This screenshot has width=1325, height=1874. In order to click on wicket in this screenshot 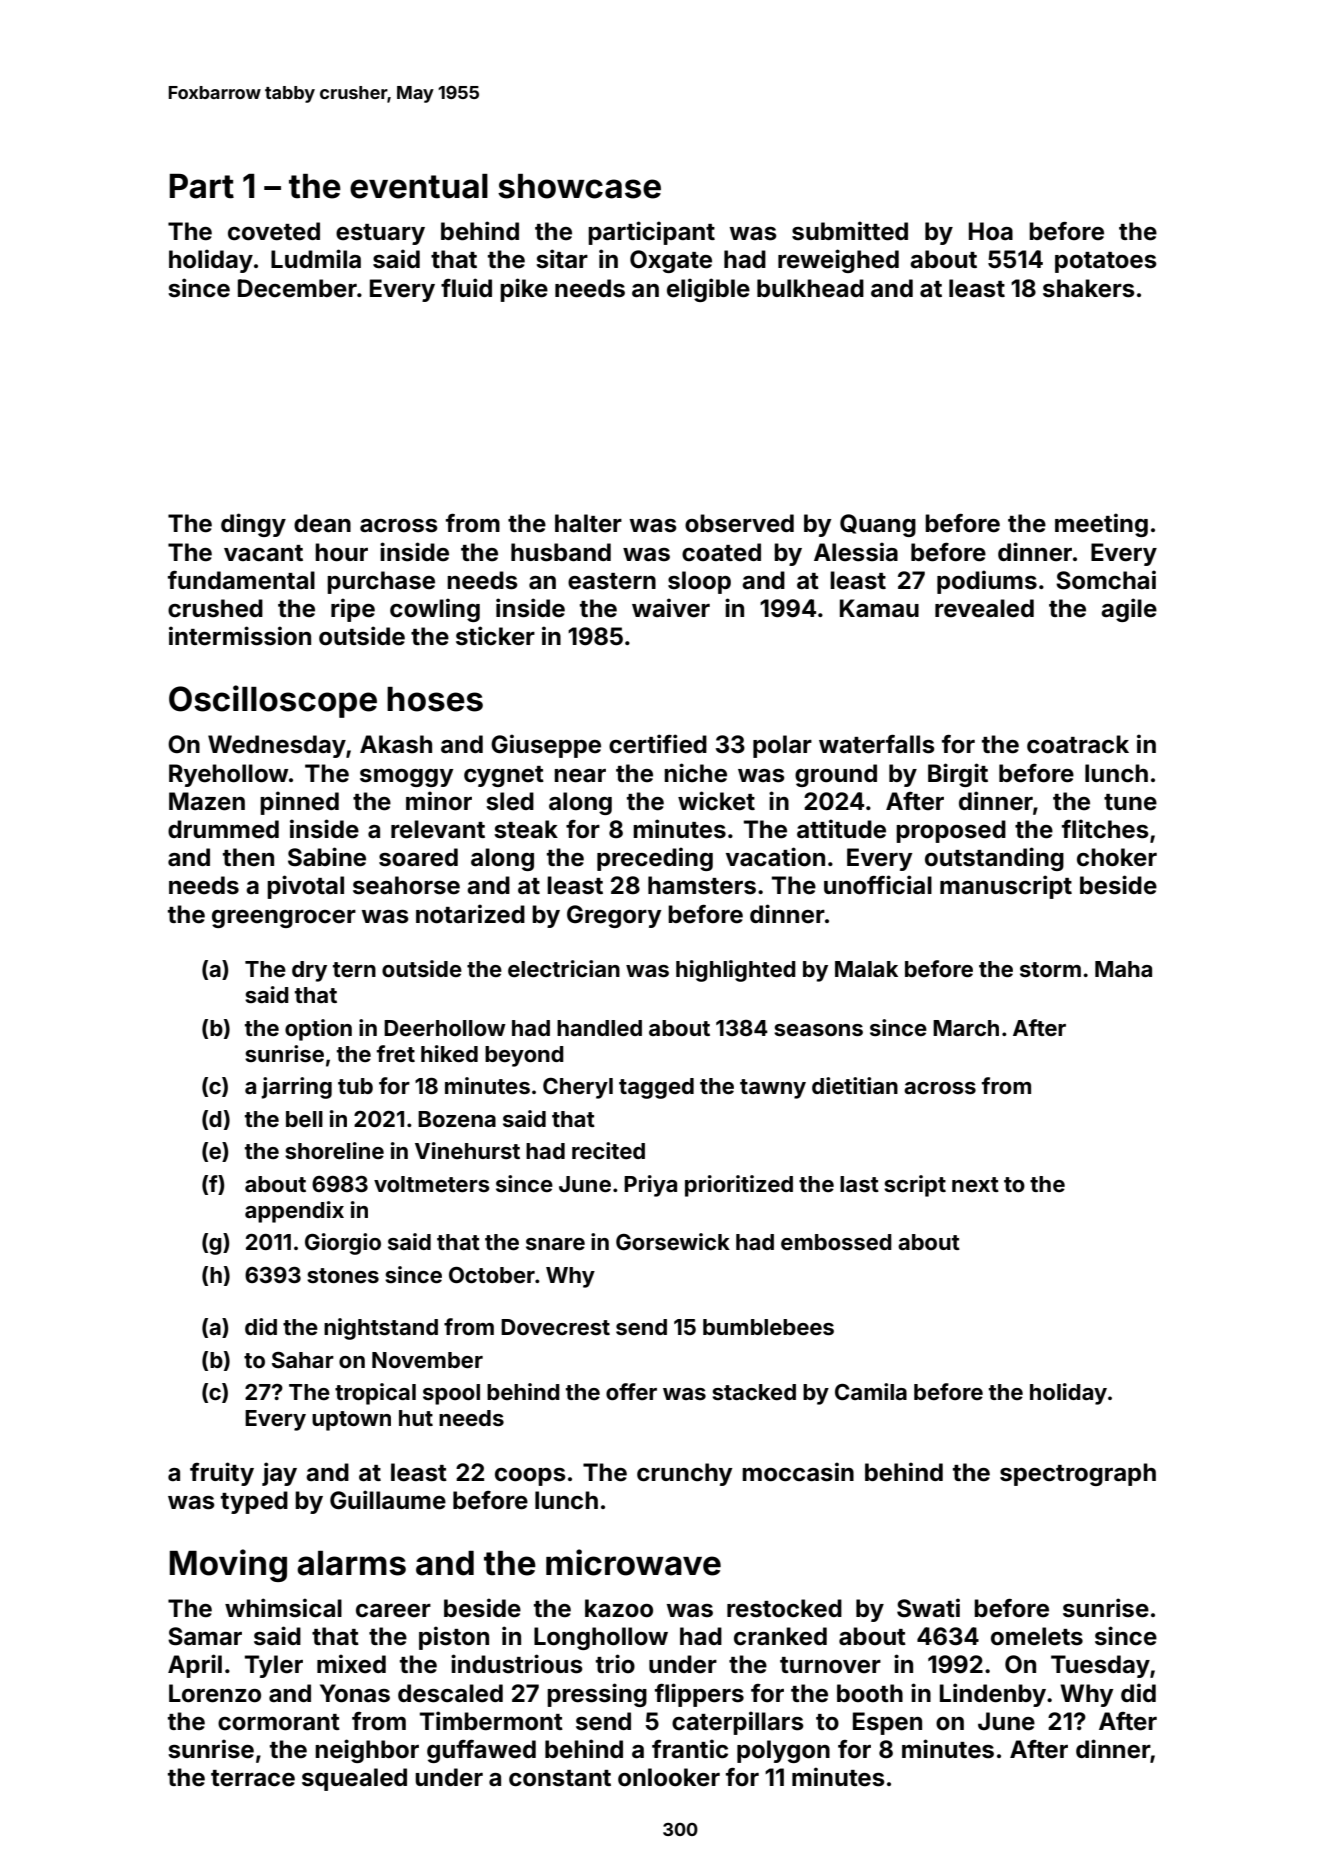, I will do `click(716, 801)`.
